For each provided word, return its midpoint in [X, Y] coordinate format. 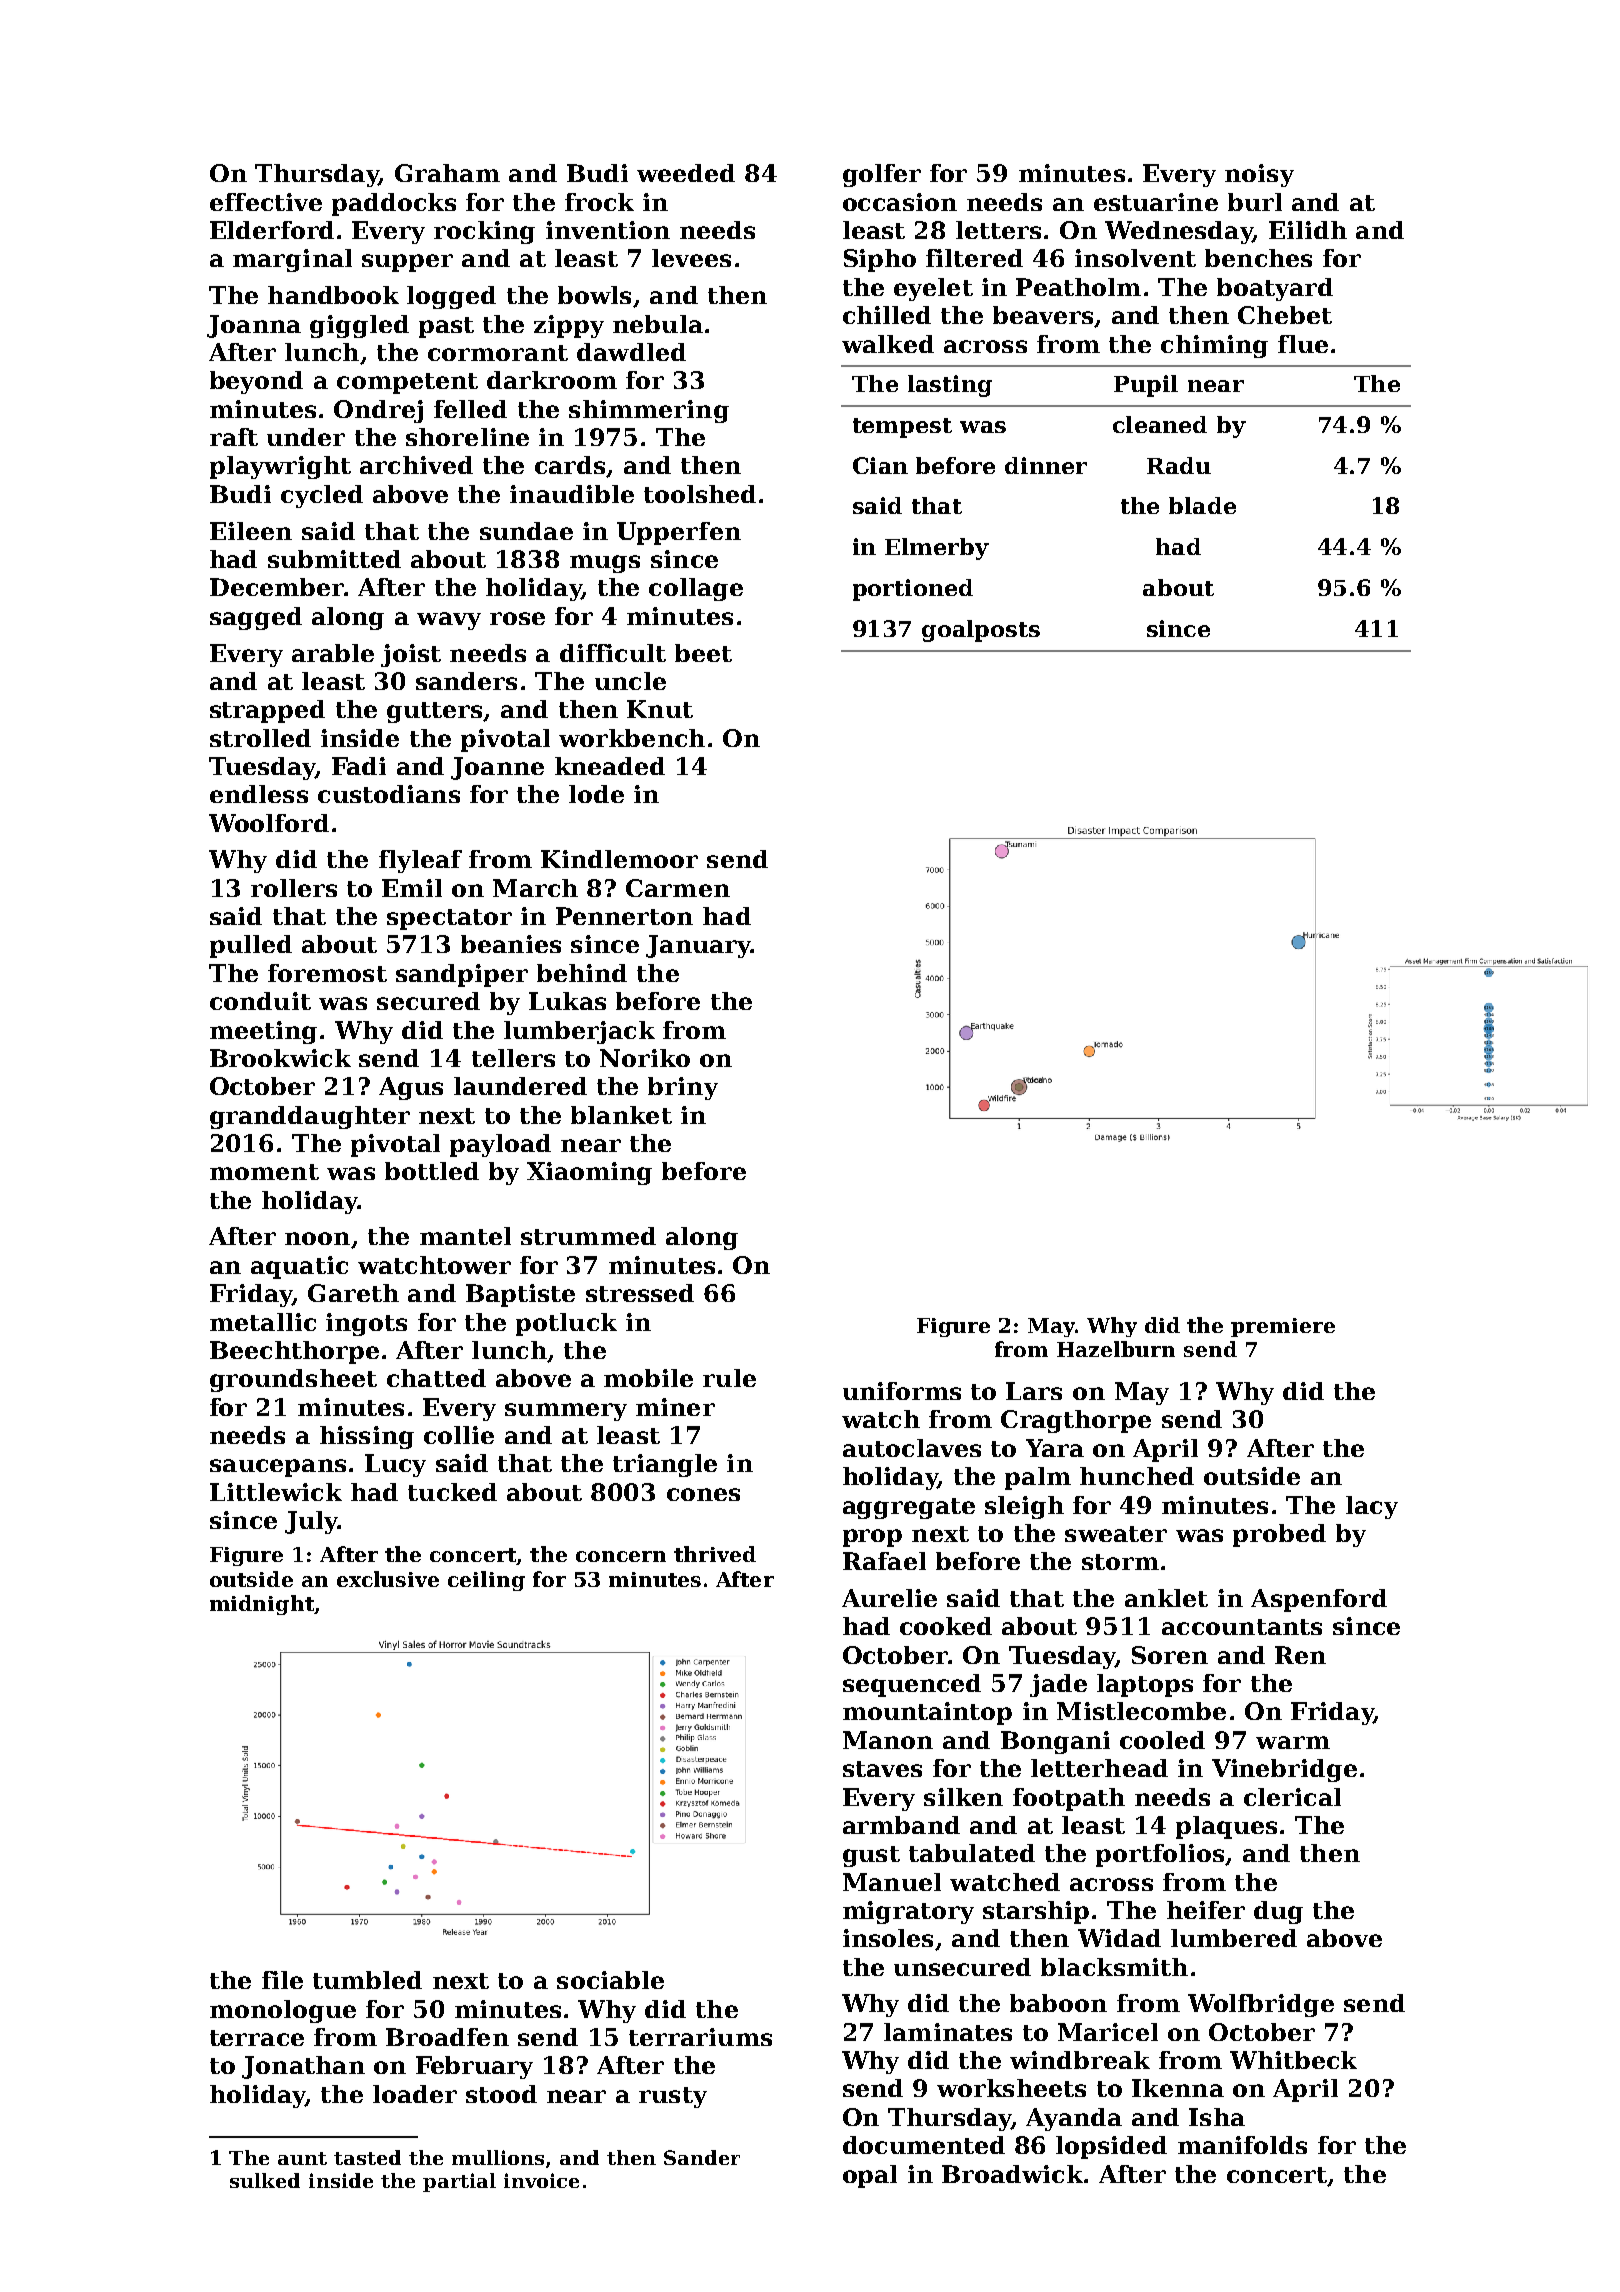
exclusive [388, 1579]
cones [703, 1494]
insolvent [1135, 258]
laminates [948, 2032]
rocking [484, 232]
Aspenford [1319, 1600]
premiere [1283, 1327]
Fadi [359, 766]
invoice [541, 2180]
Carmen [678, 888]
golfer [882, 175]
